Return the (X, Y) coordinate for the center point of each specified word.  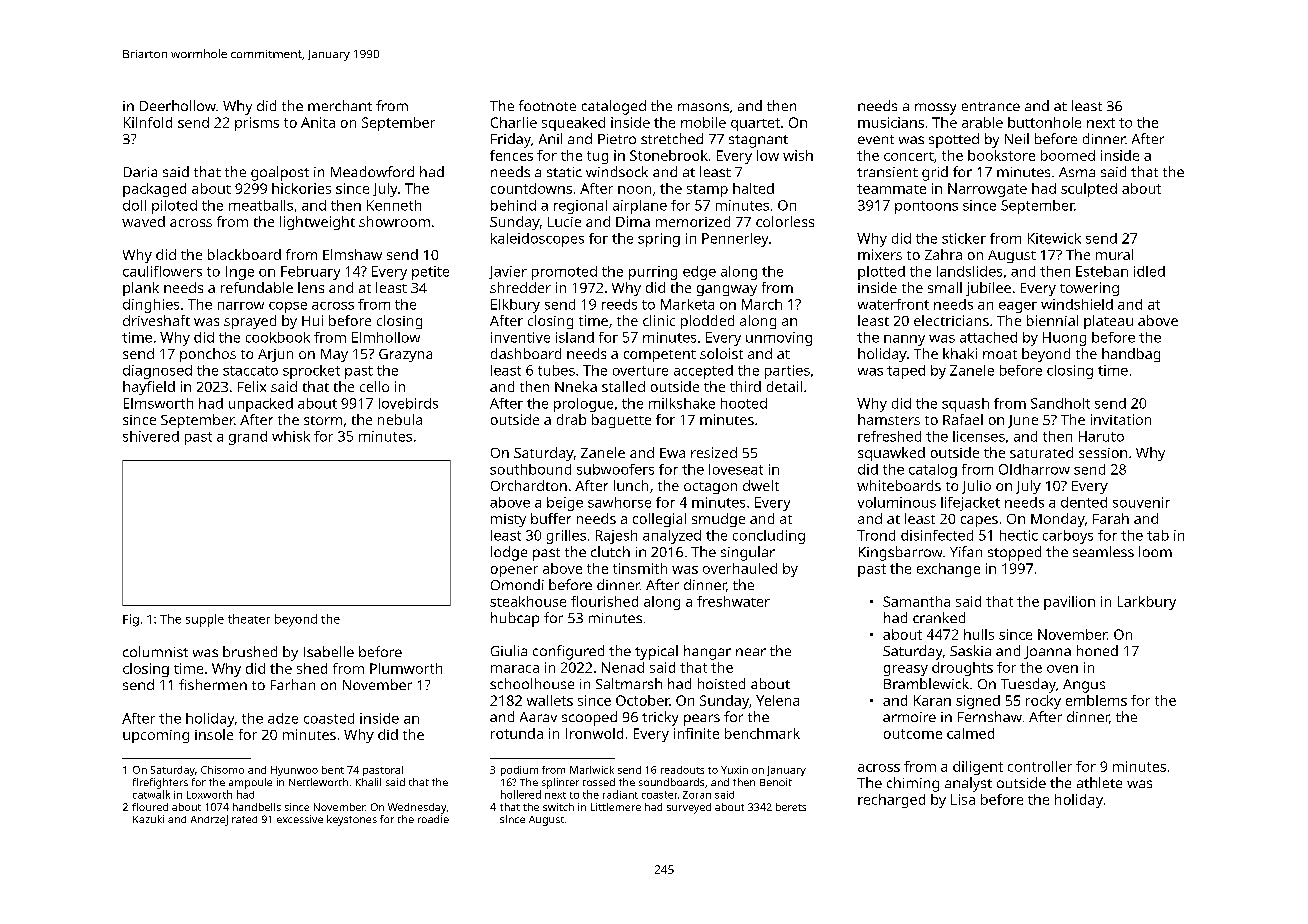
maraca (515, 669)
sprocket (311, 372)
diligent (978, 768)
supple (205, 620)
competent (660, 356)
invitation (1121, 419)
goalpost (280, 173)
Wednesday (417, 808)
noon (634, 190)
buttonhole (1044, 122)
